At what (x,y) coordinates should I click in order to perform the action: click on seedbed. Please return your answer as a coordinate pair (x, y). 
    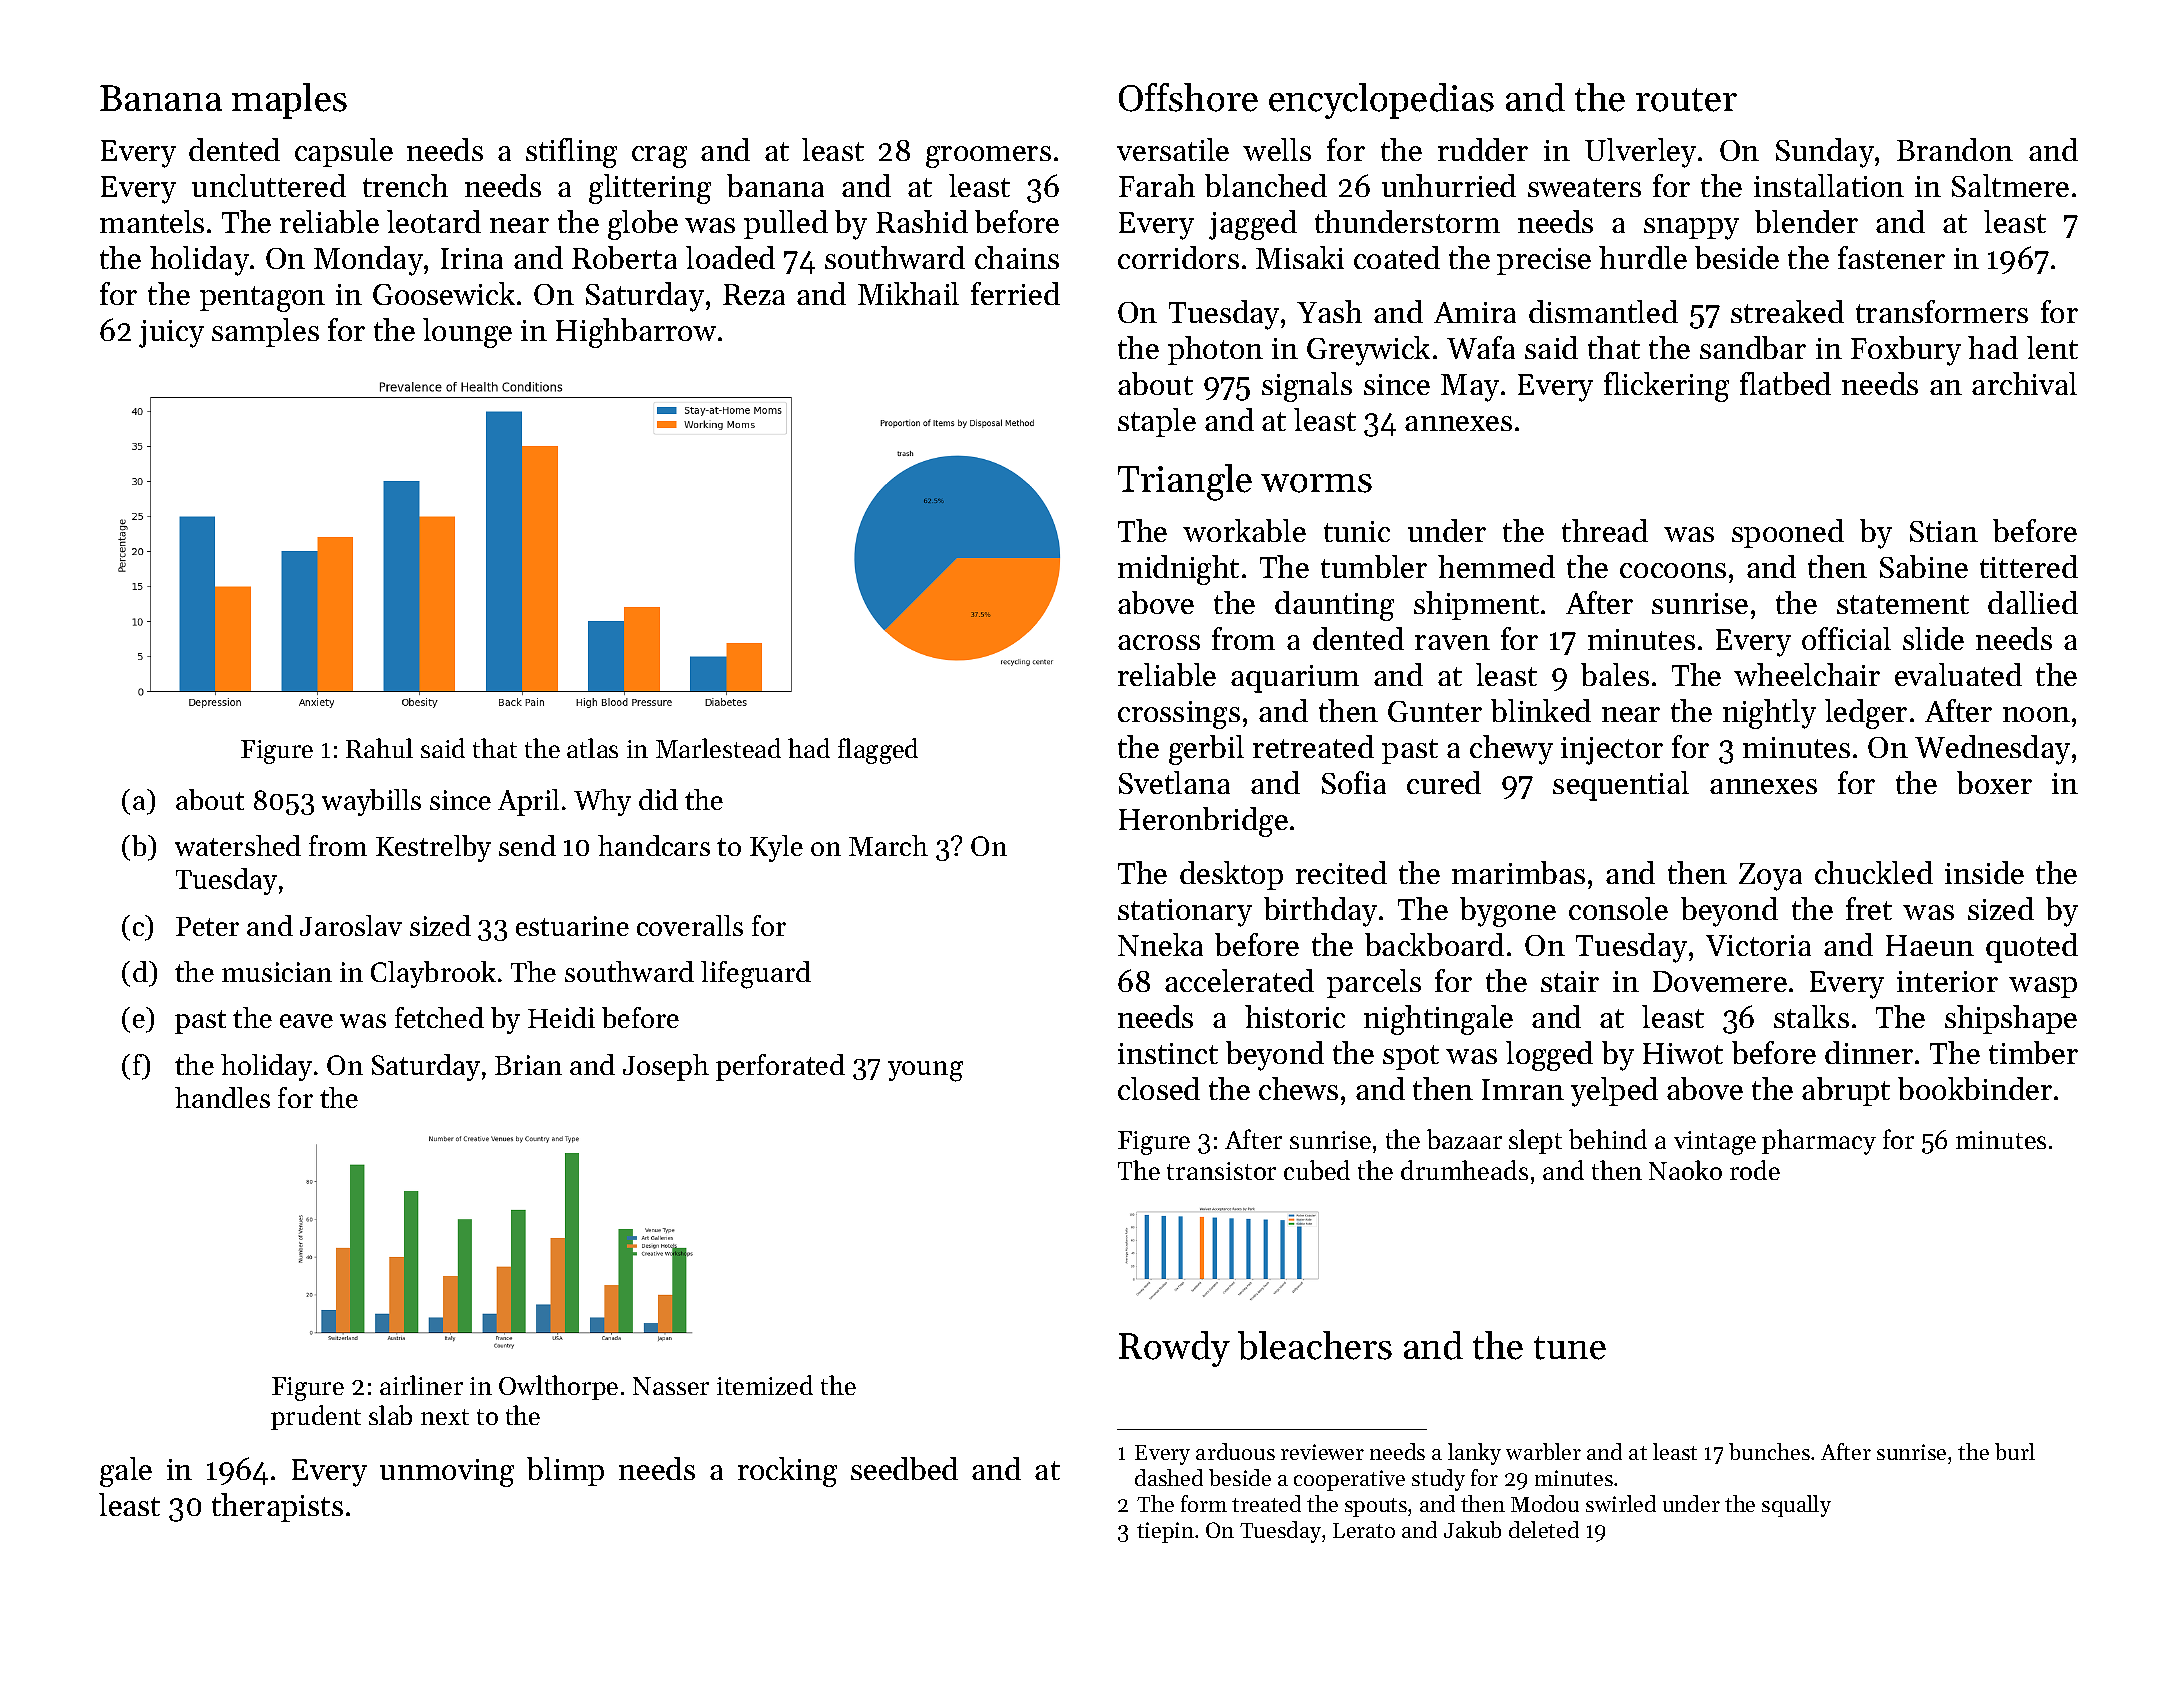
    Looking at the image, I should click on (904, 1468).
